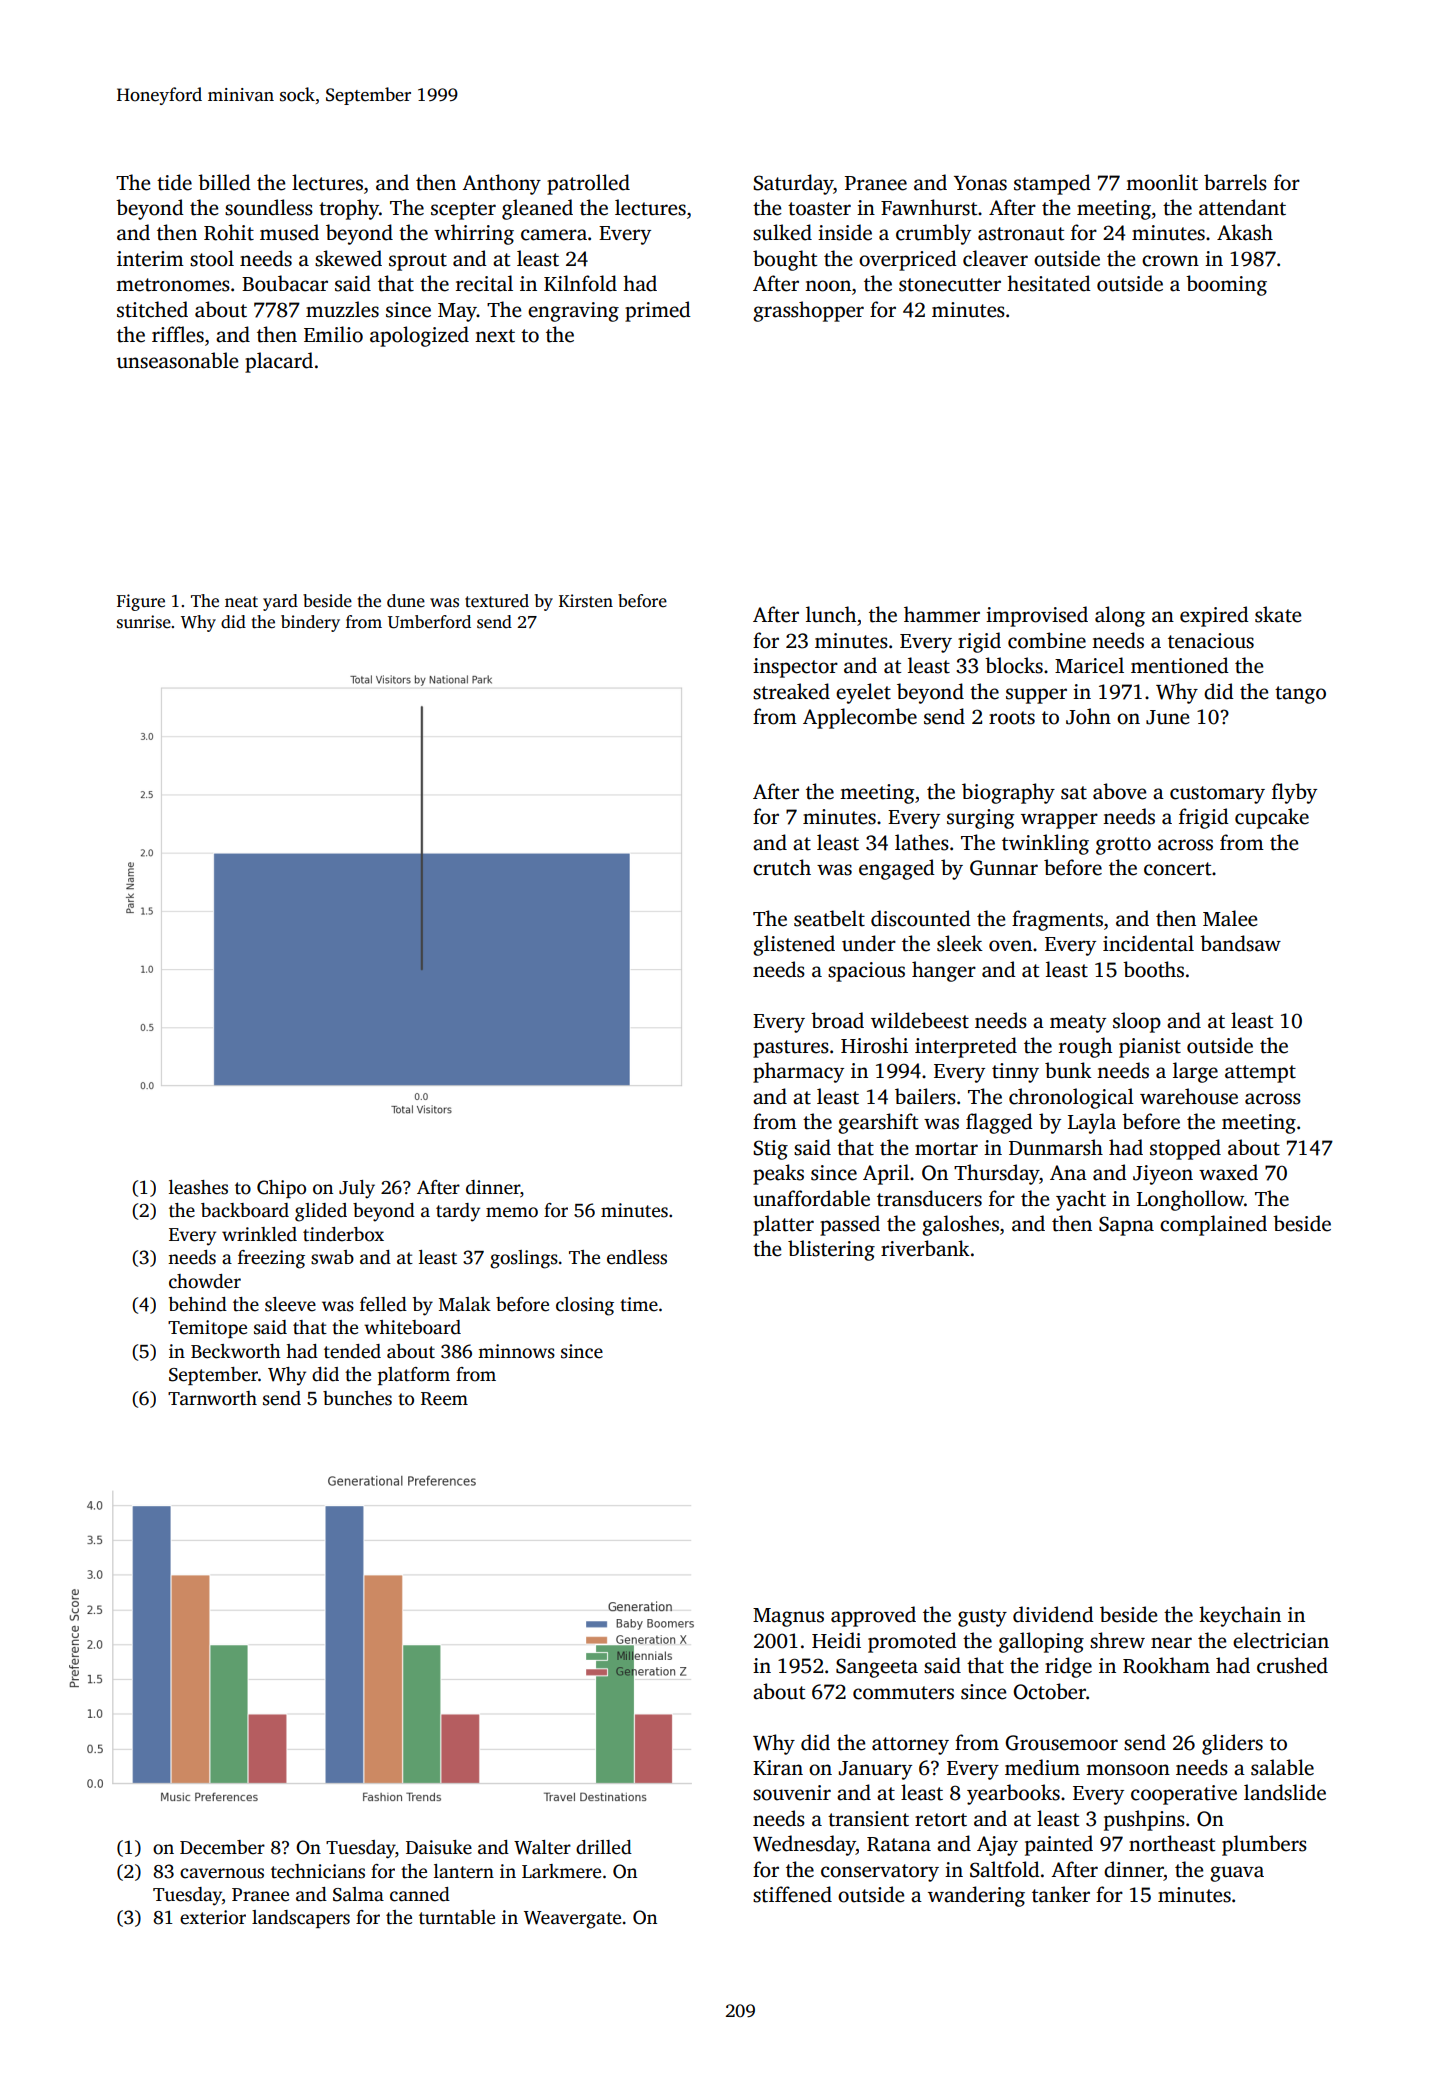 The image size is (1450, 2100). Describe the element at coordinates (792, 1894) in the screenshot. I see `stiffened` at that location.
